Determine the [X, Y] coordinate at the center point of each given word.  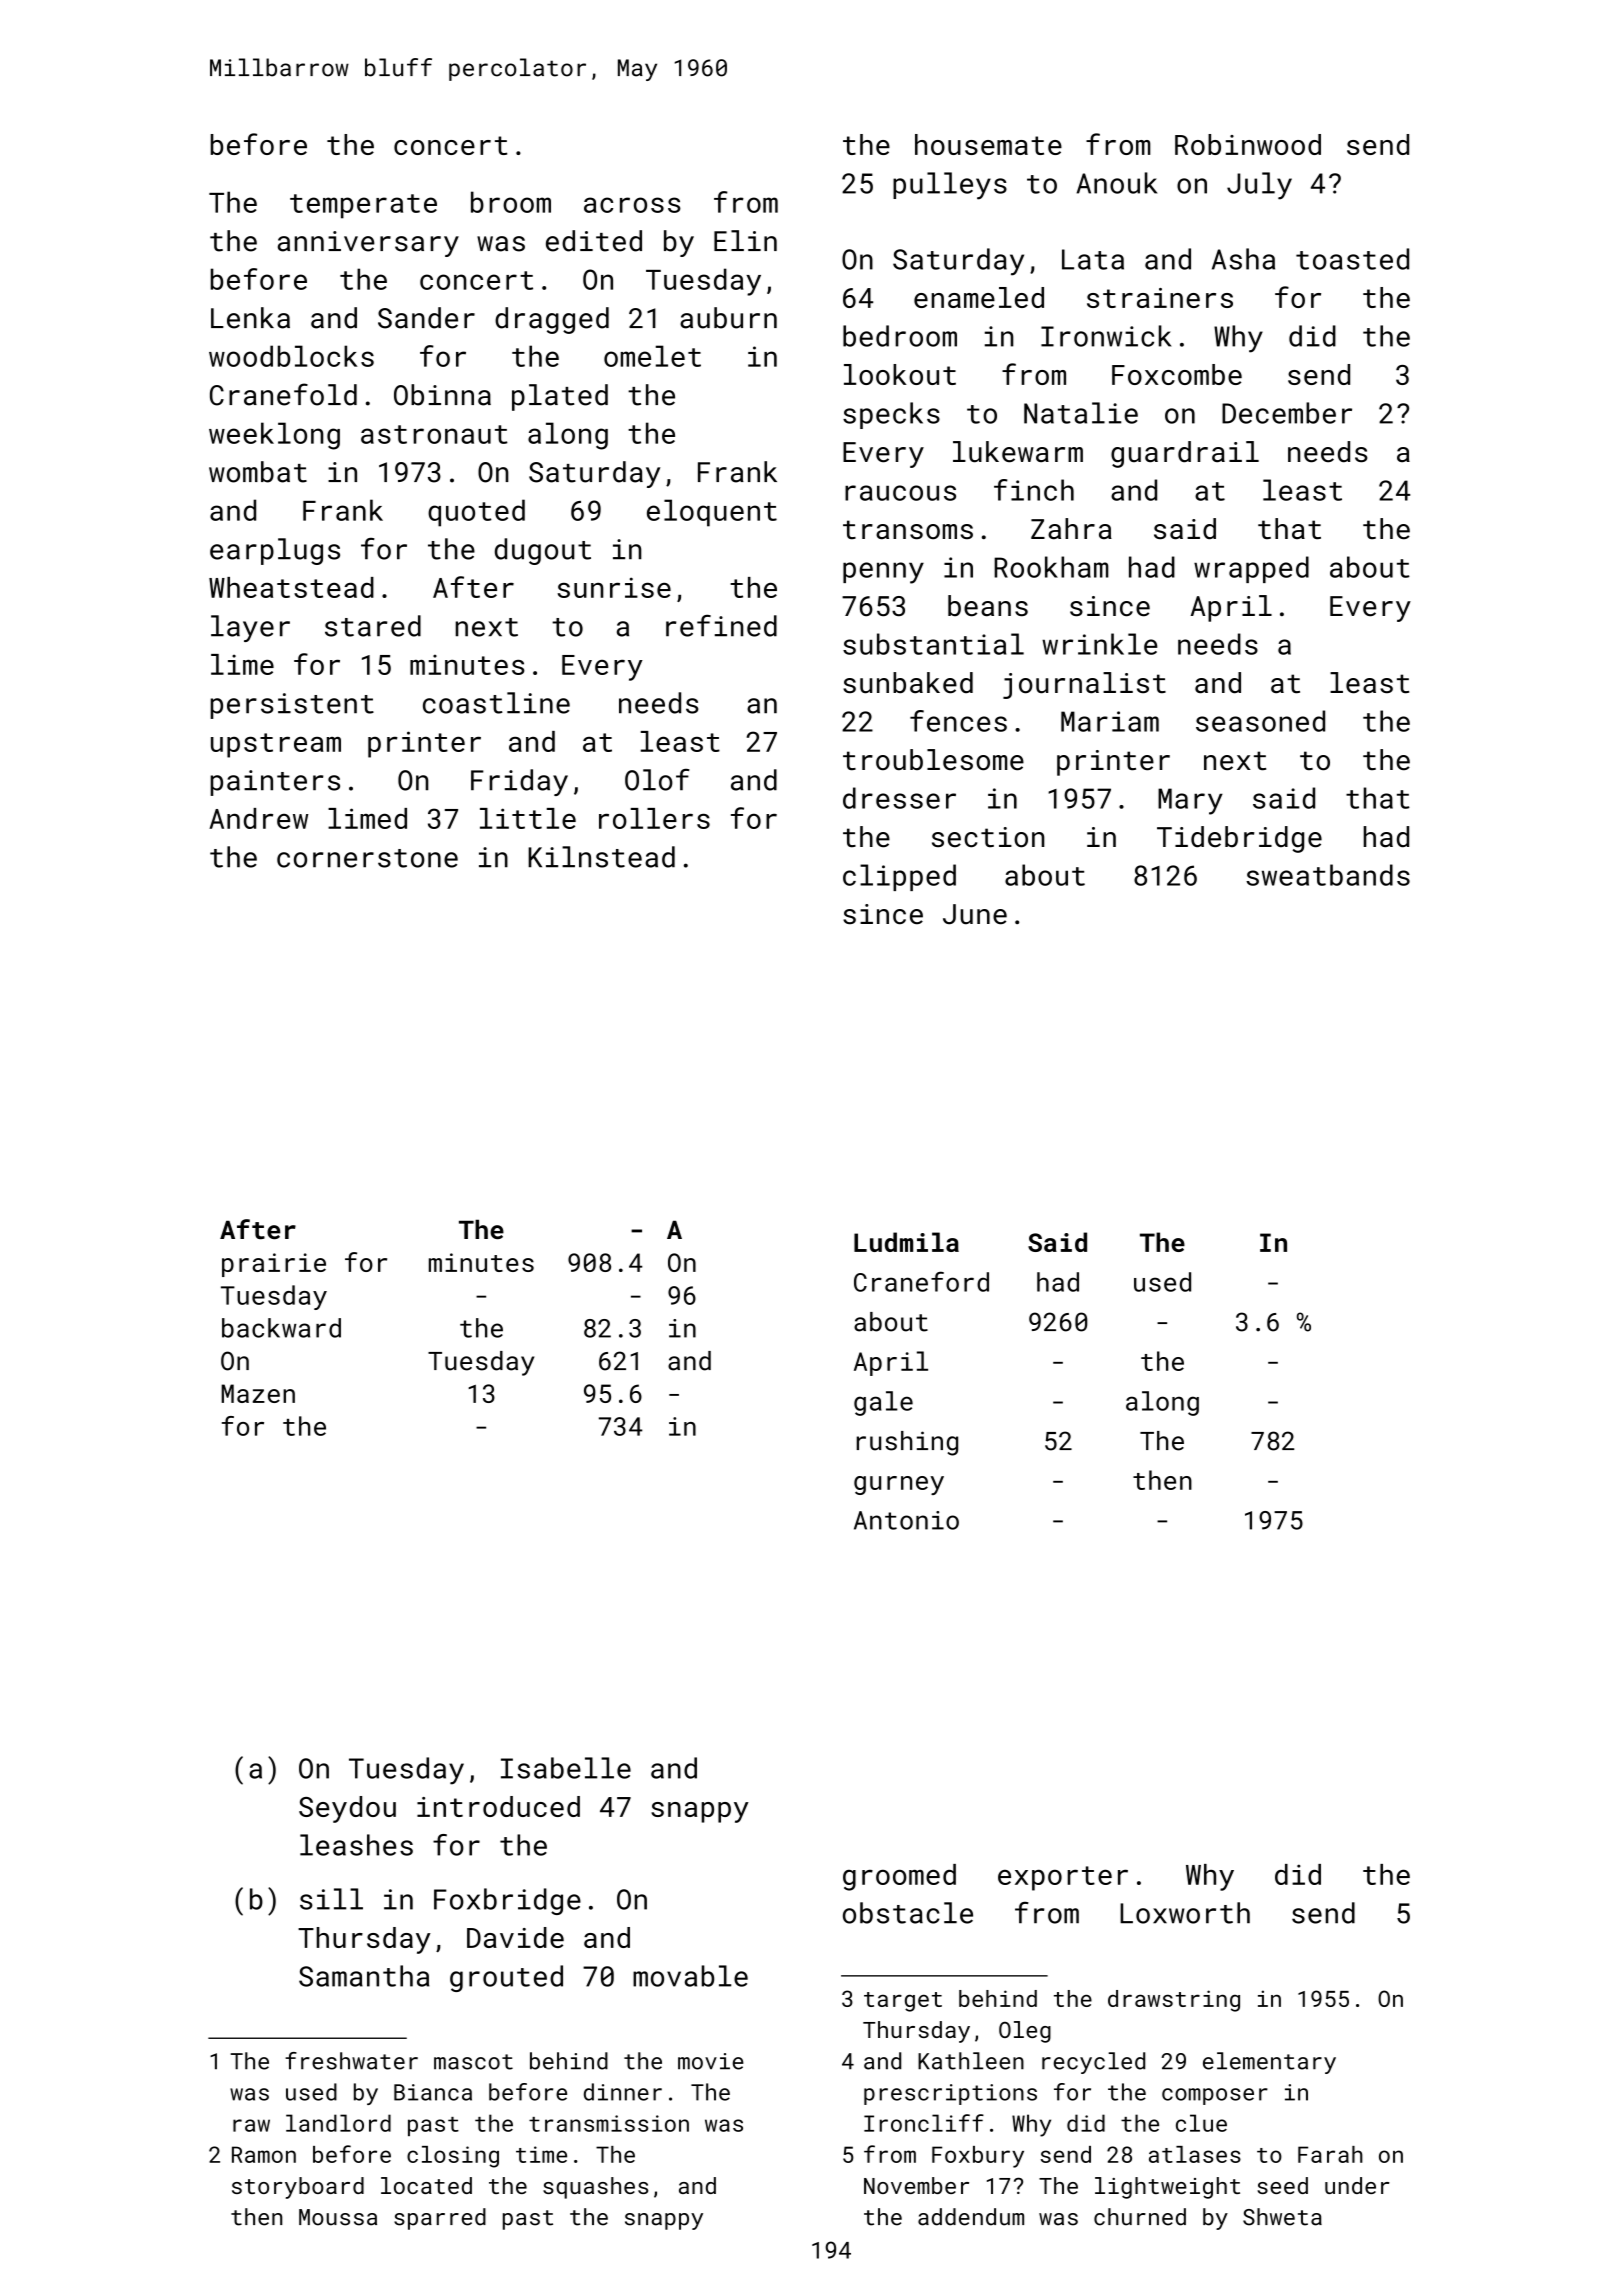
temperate [363, 206]
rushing [907, 1443]
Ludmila [906, 1242]
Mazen [258, 1393]
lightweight [1167, 2188]
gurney [899, 1485]
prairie [274, 1265]
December [1287, 413]
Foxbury [978, 2157]
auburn [728, 318]
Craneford [921, 1281]
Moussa [338, 2217]
